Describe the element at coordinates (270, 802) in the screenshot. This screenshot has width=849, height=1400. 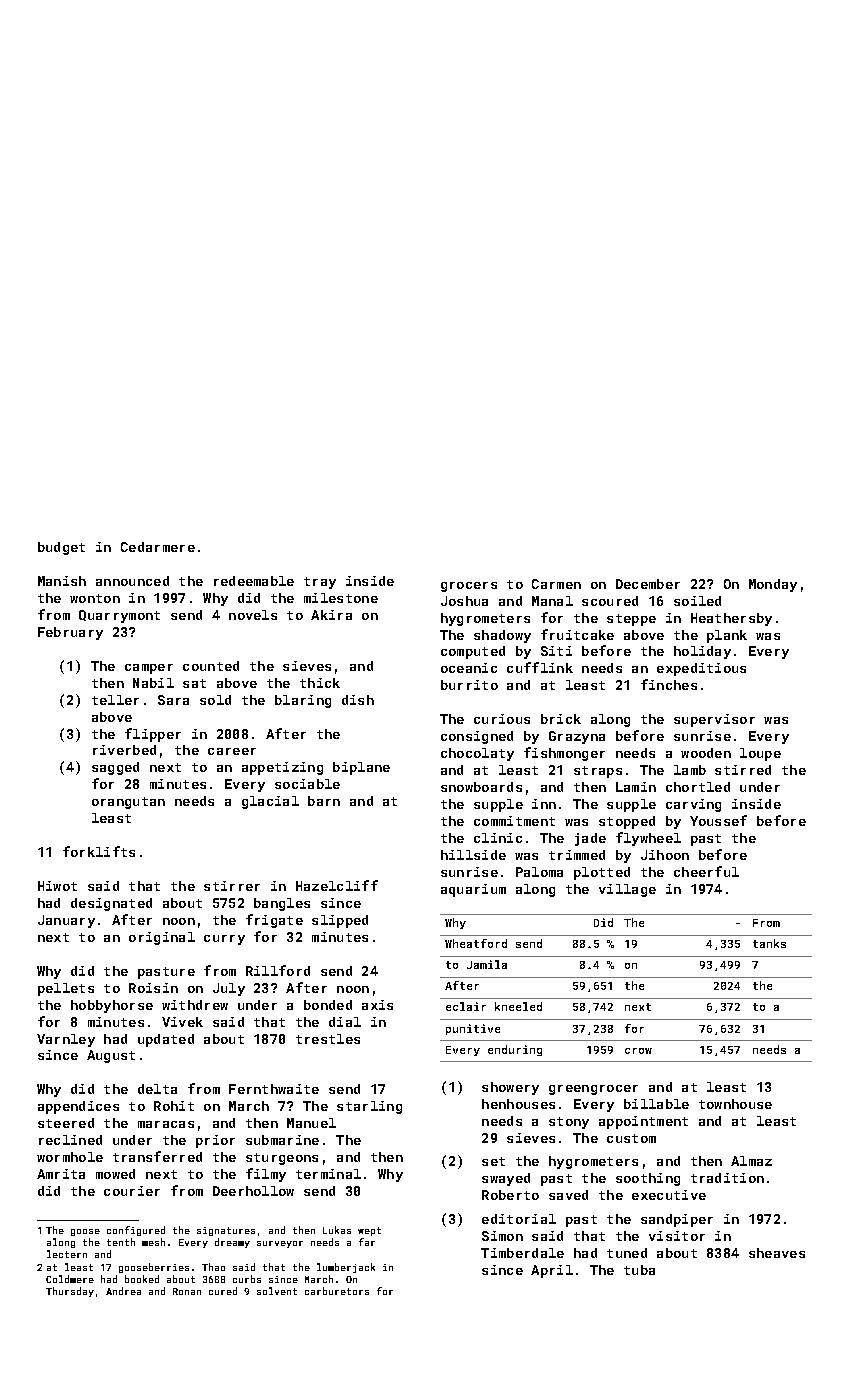
I see `glacial` at that location.
